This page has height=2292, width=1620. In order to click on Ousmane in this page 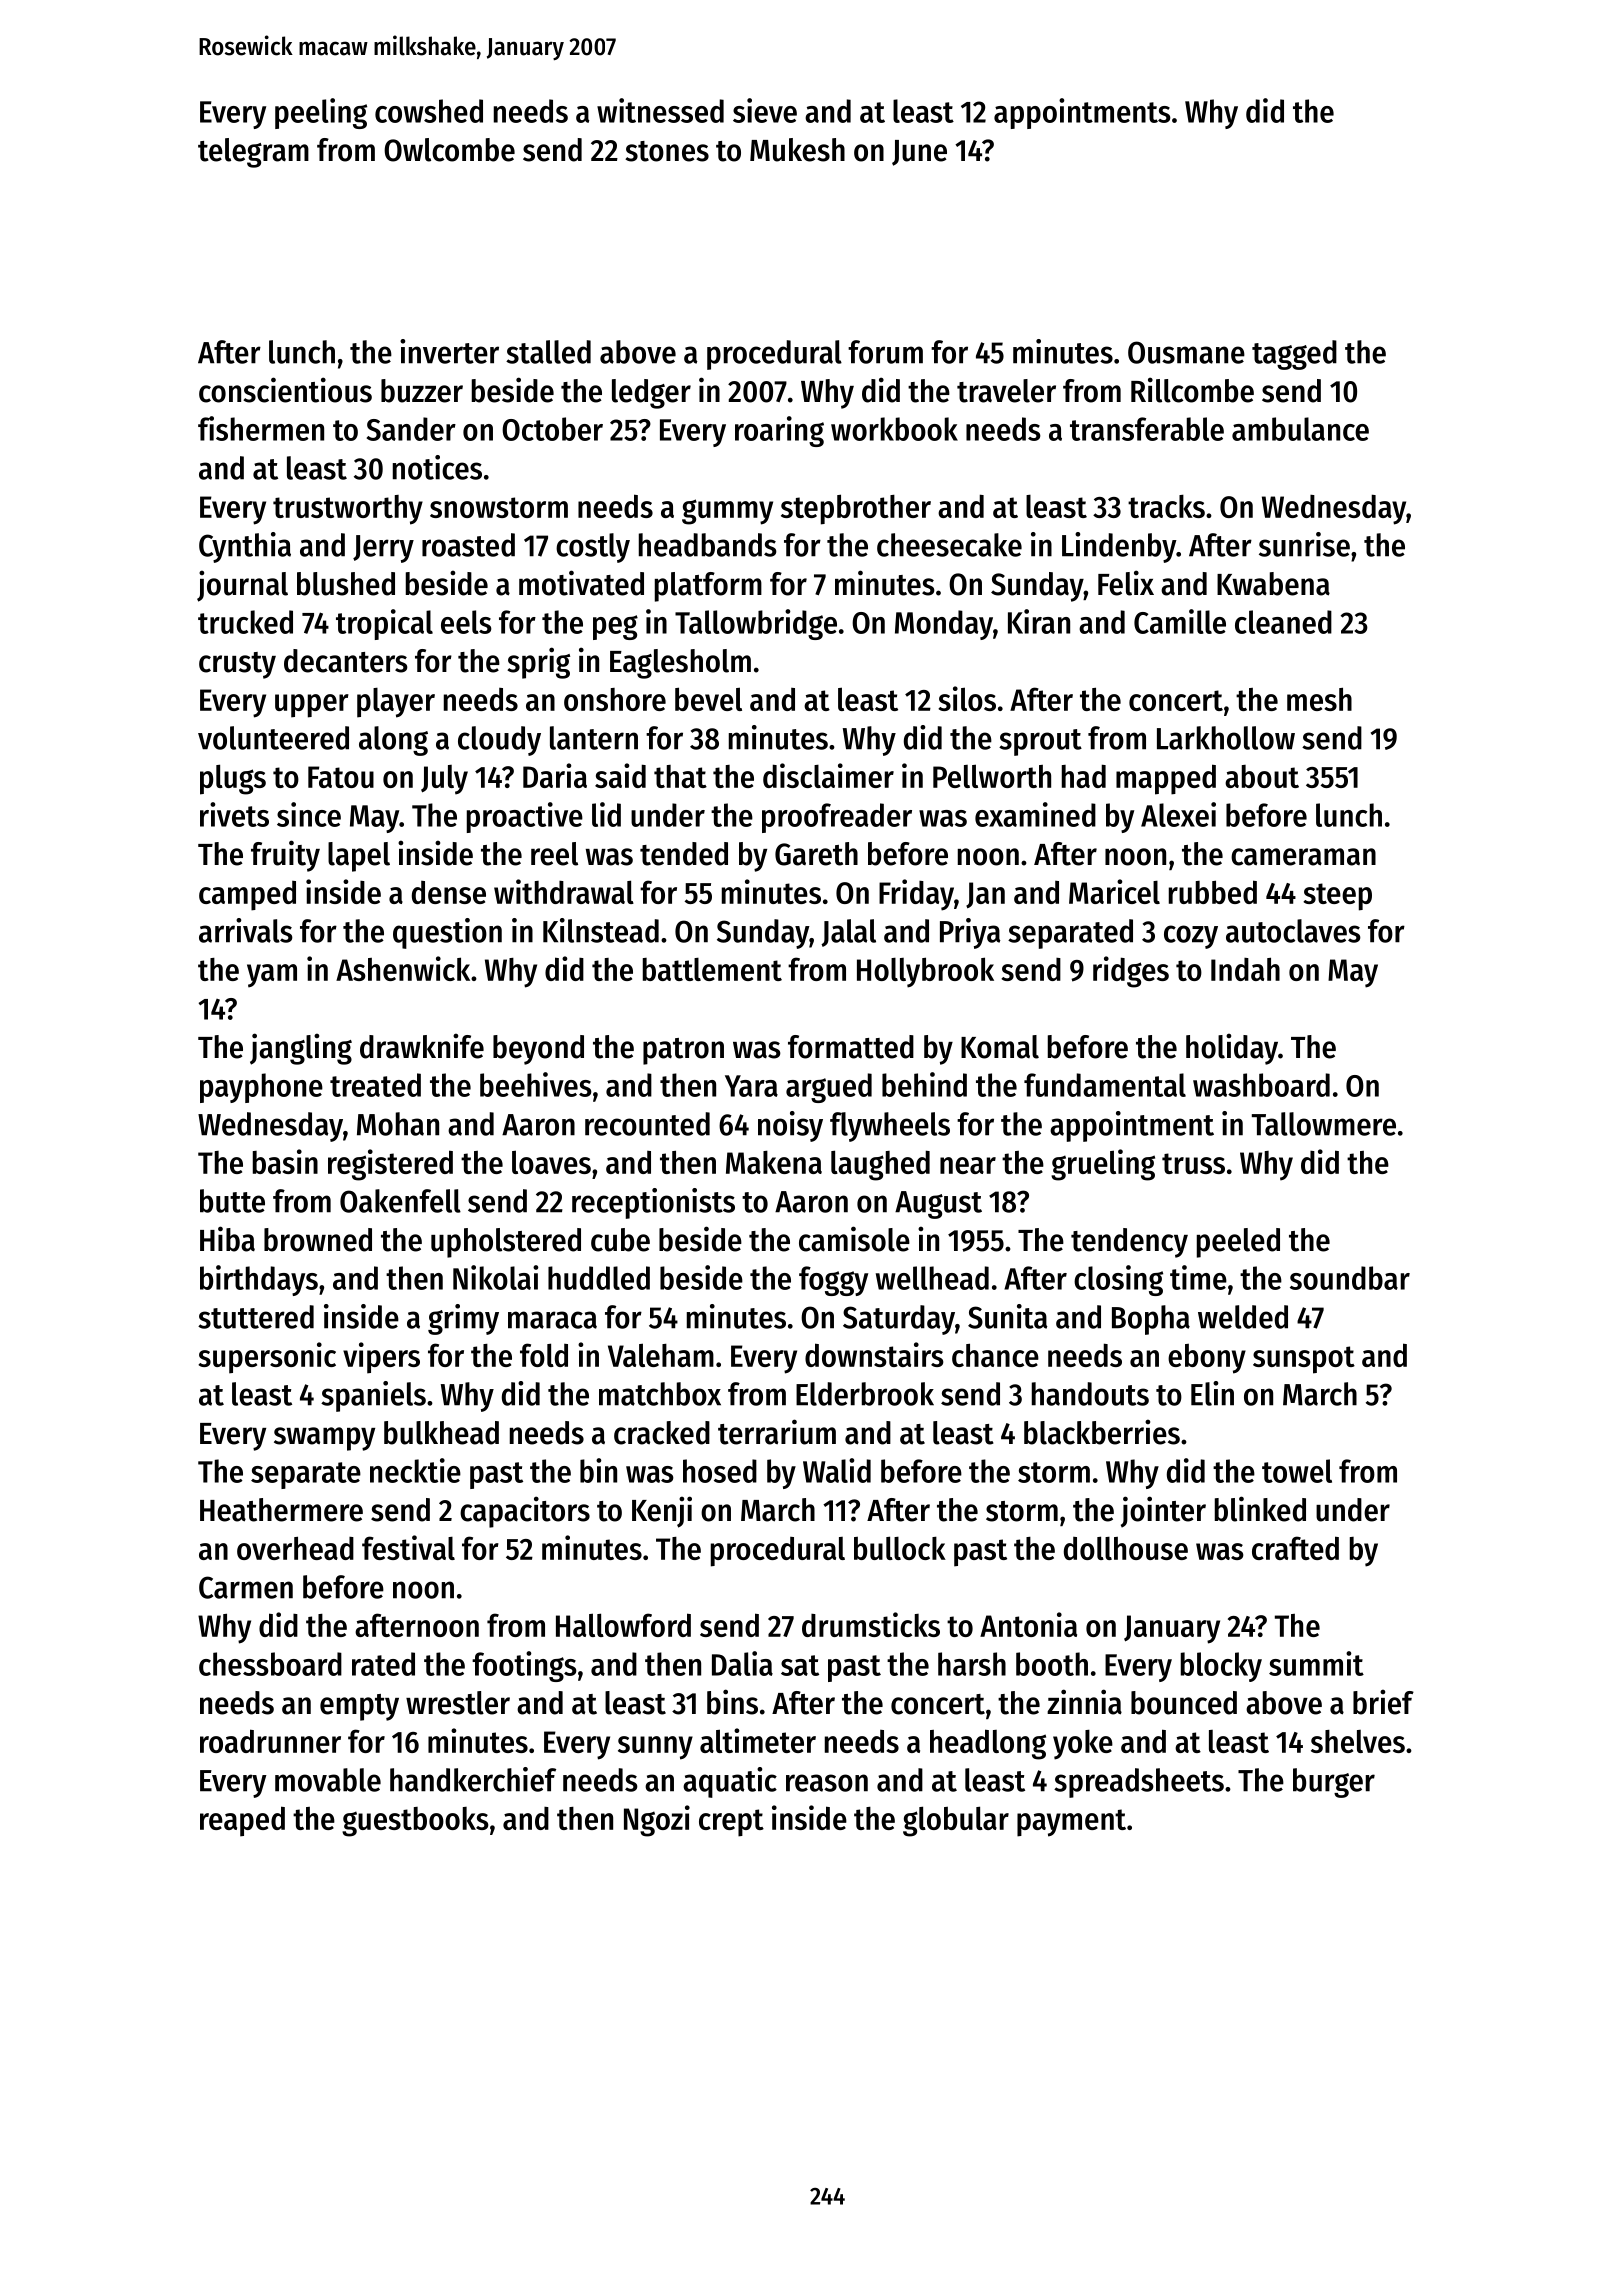, I will do `click(1186, 352)`.
